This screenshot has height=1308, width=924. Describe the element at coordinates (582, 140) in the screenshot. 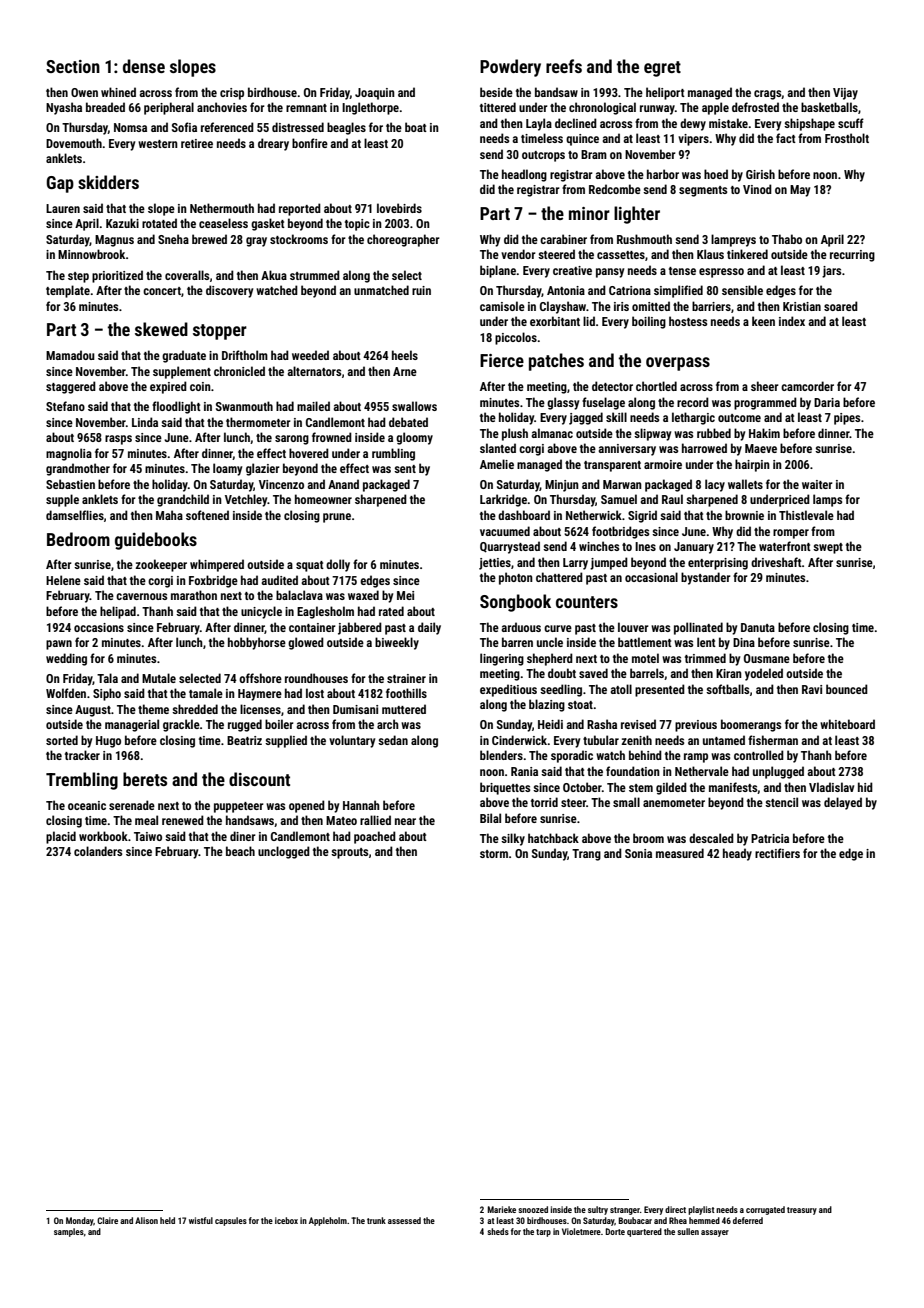

I see `quince` at that location.
